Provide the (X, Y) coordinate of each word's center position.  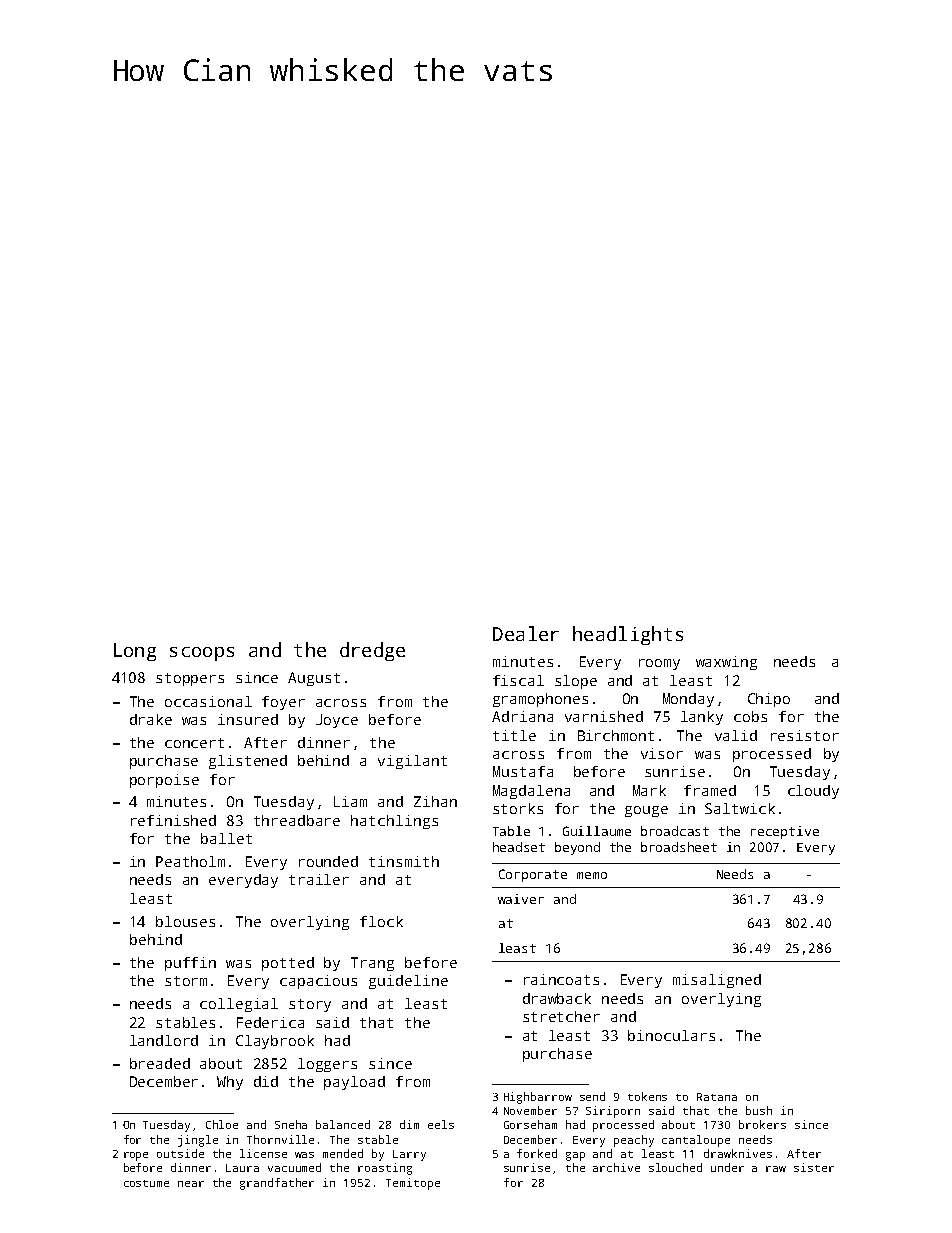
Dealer (526, 633)
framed (710, 790)
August (314, 679)
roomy (659, 664)
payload (354, 1083)
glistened (248, 762)
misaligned (717, 981)
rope (136, 1156)
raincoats (561, 979)
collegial (239, 1005)
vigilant (412, 762)
